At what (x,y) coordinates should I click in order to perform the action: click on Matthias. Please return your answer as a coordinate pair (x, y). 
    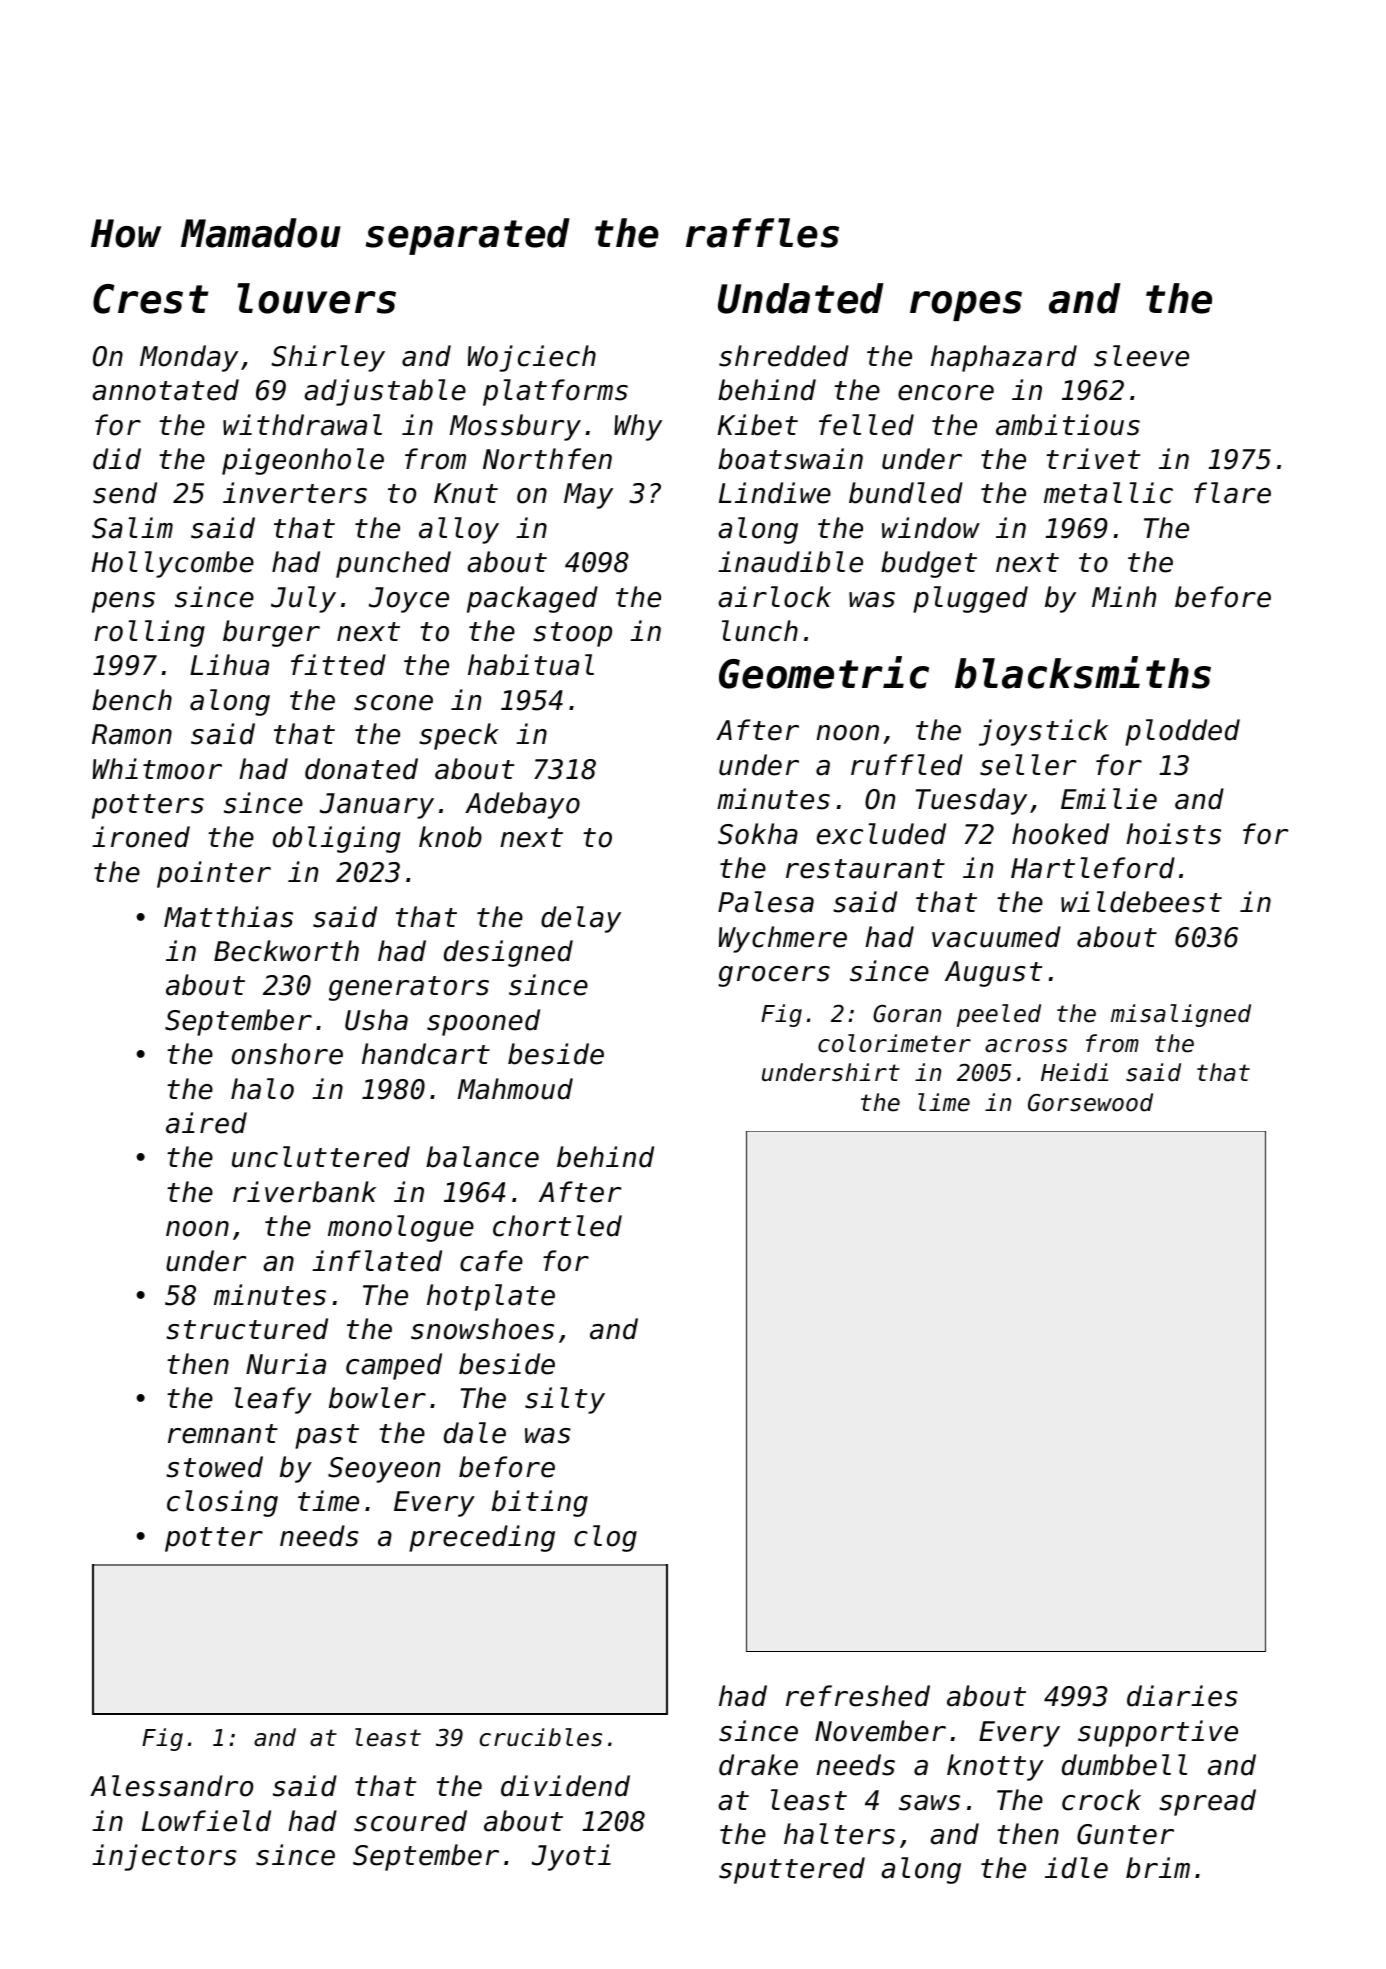
    Looking at the image, I should click on (228, 917).
